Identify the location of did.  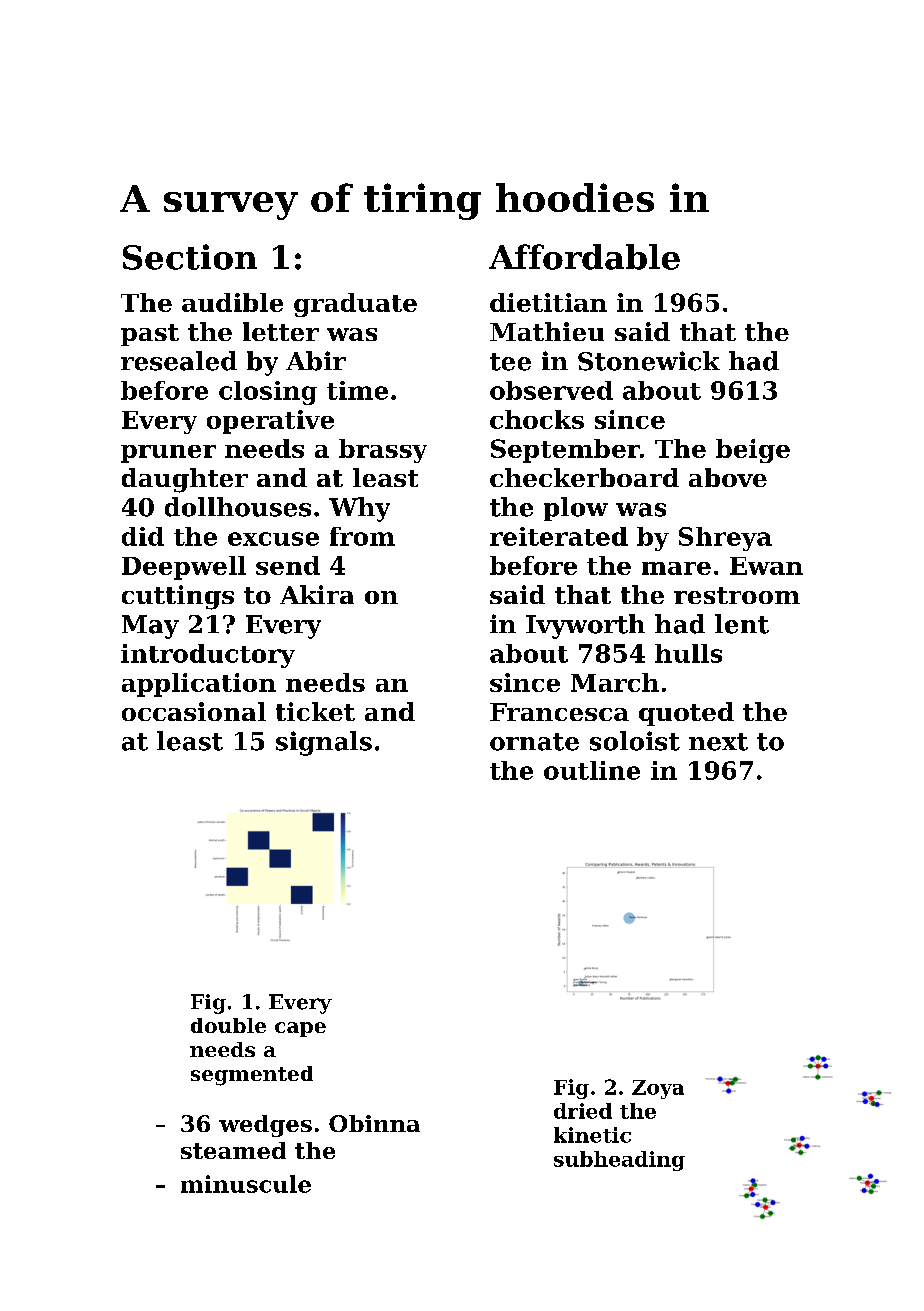
(143, 536).
